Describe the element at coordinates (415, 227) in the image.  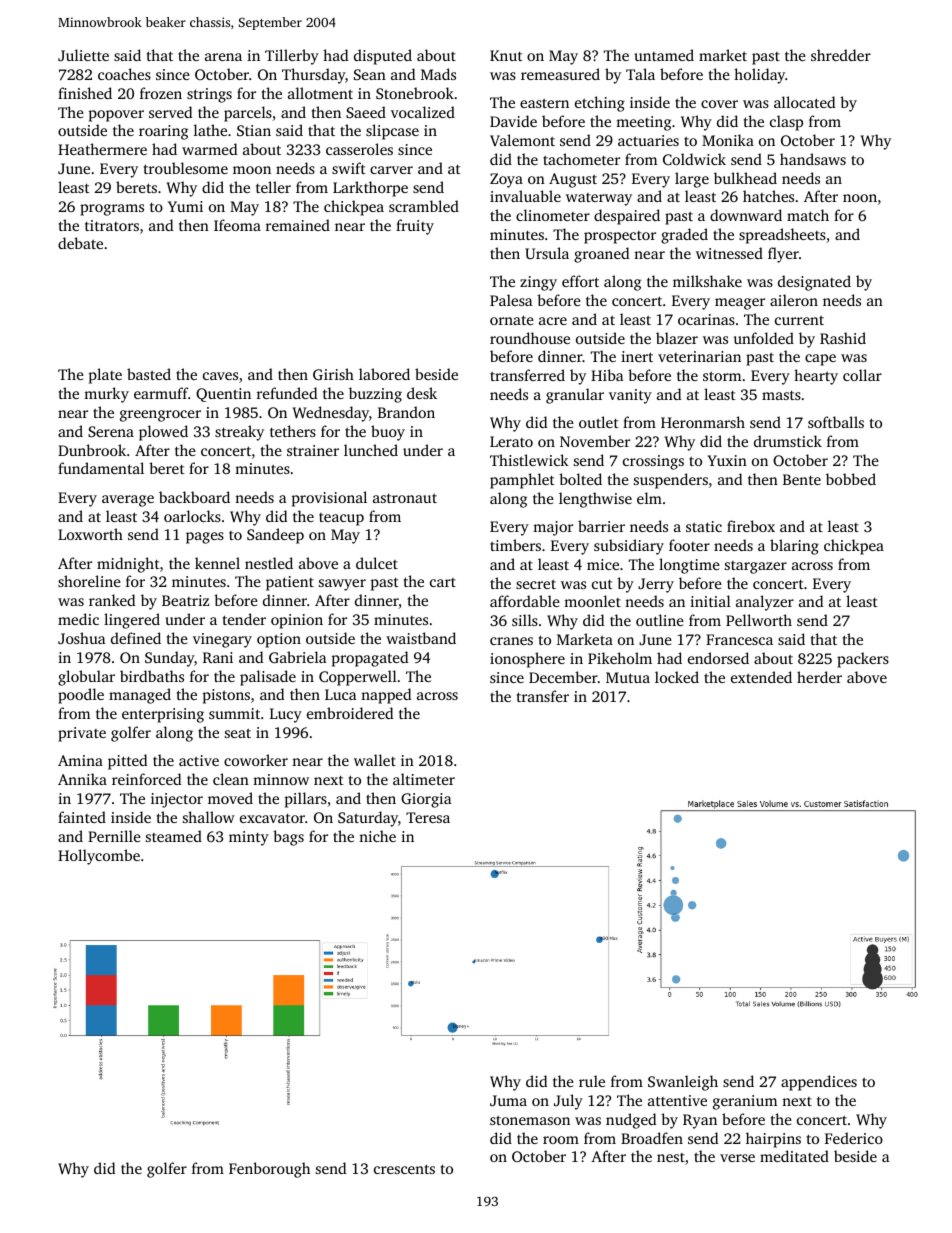
I see `fruity` at that location.
